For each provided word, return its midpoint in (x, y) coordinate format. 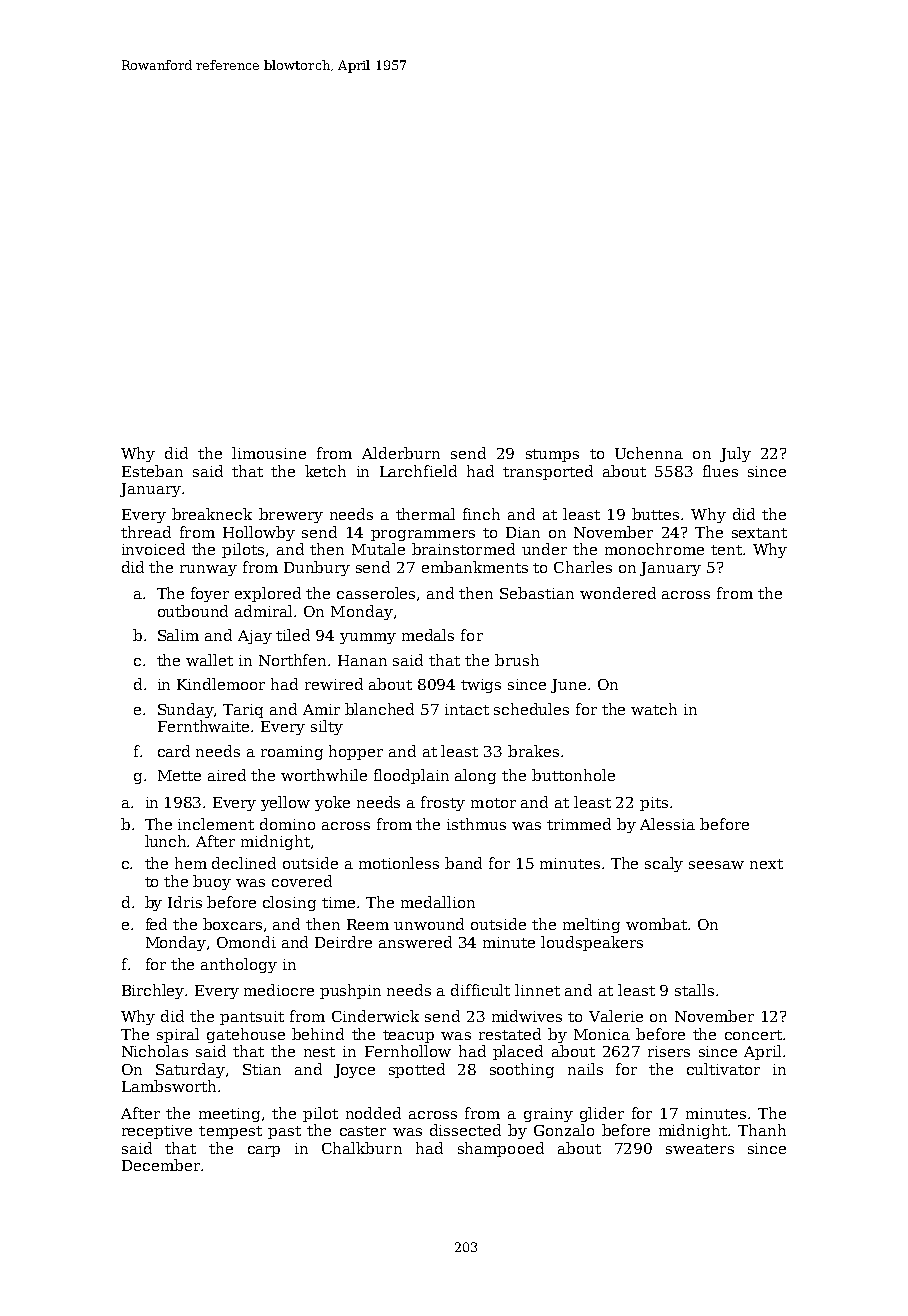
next (766, 864)
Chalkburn (362, 1148)
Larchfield (418, 471)
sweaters (700, 1149)
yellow (285, 803)
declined (244, 863)
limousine (269, 453)
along (475, 776)
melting (591, 925)
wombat (656, 924)
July (735, 454)
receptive (157, 1132)
